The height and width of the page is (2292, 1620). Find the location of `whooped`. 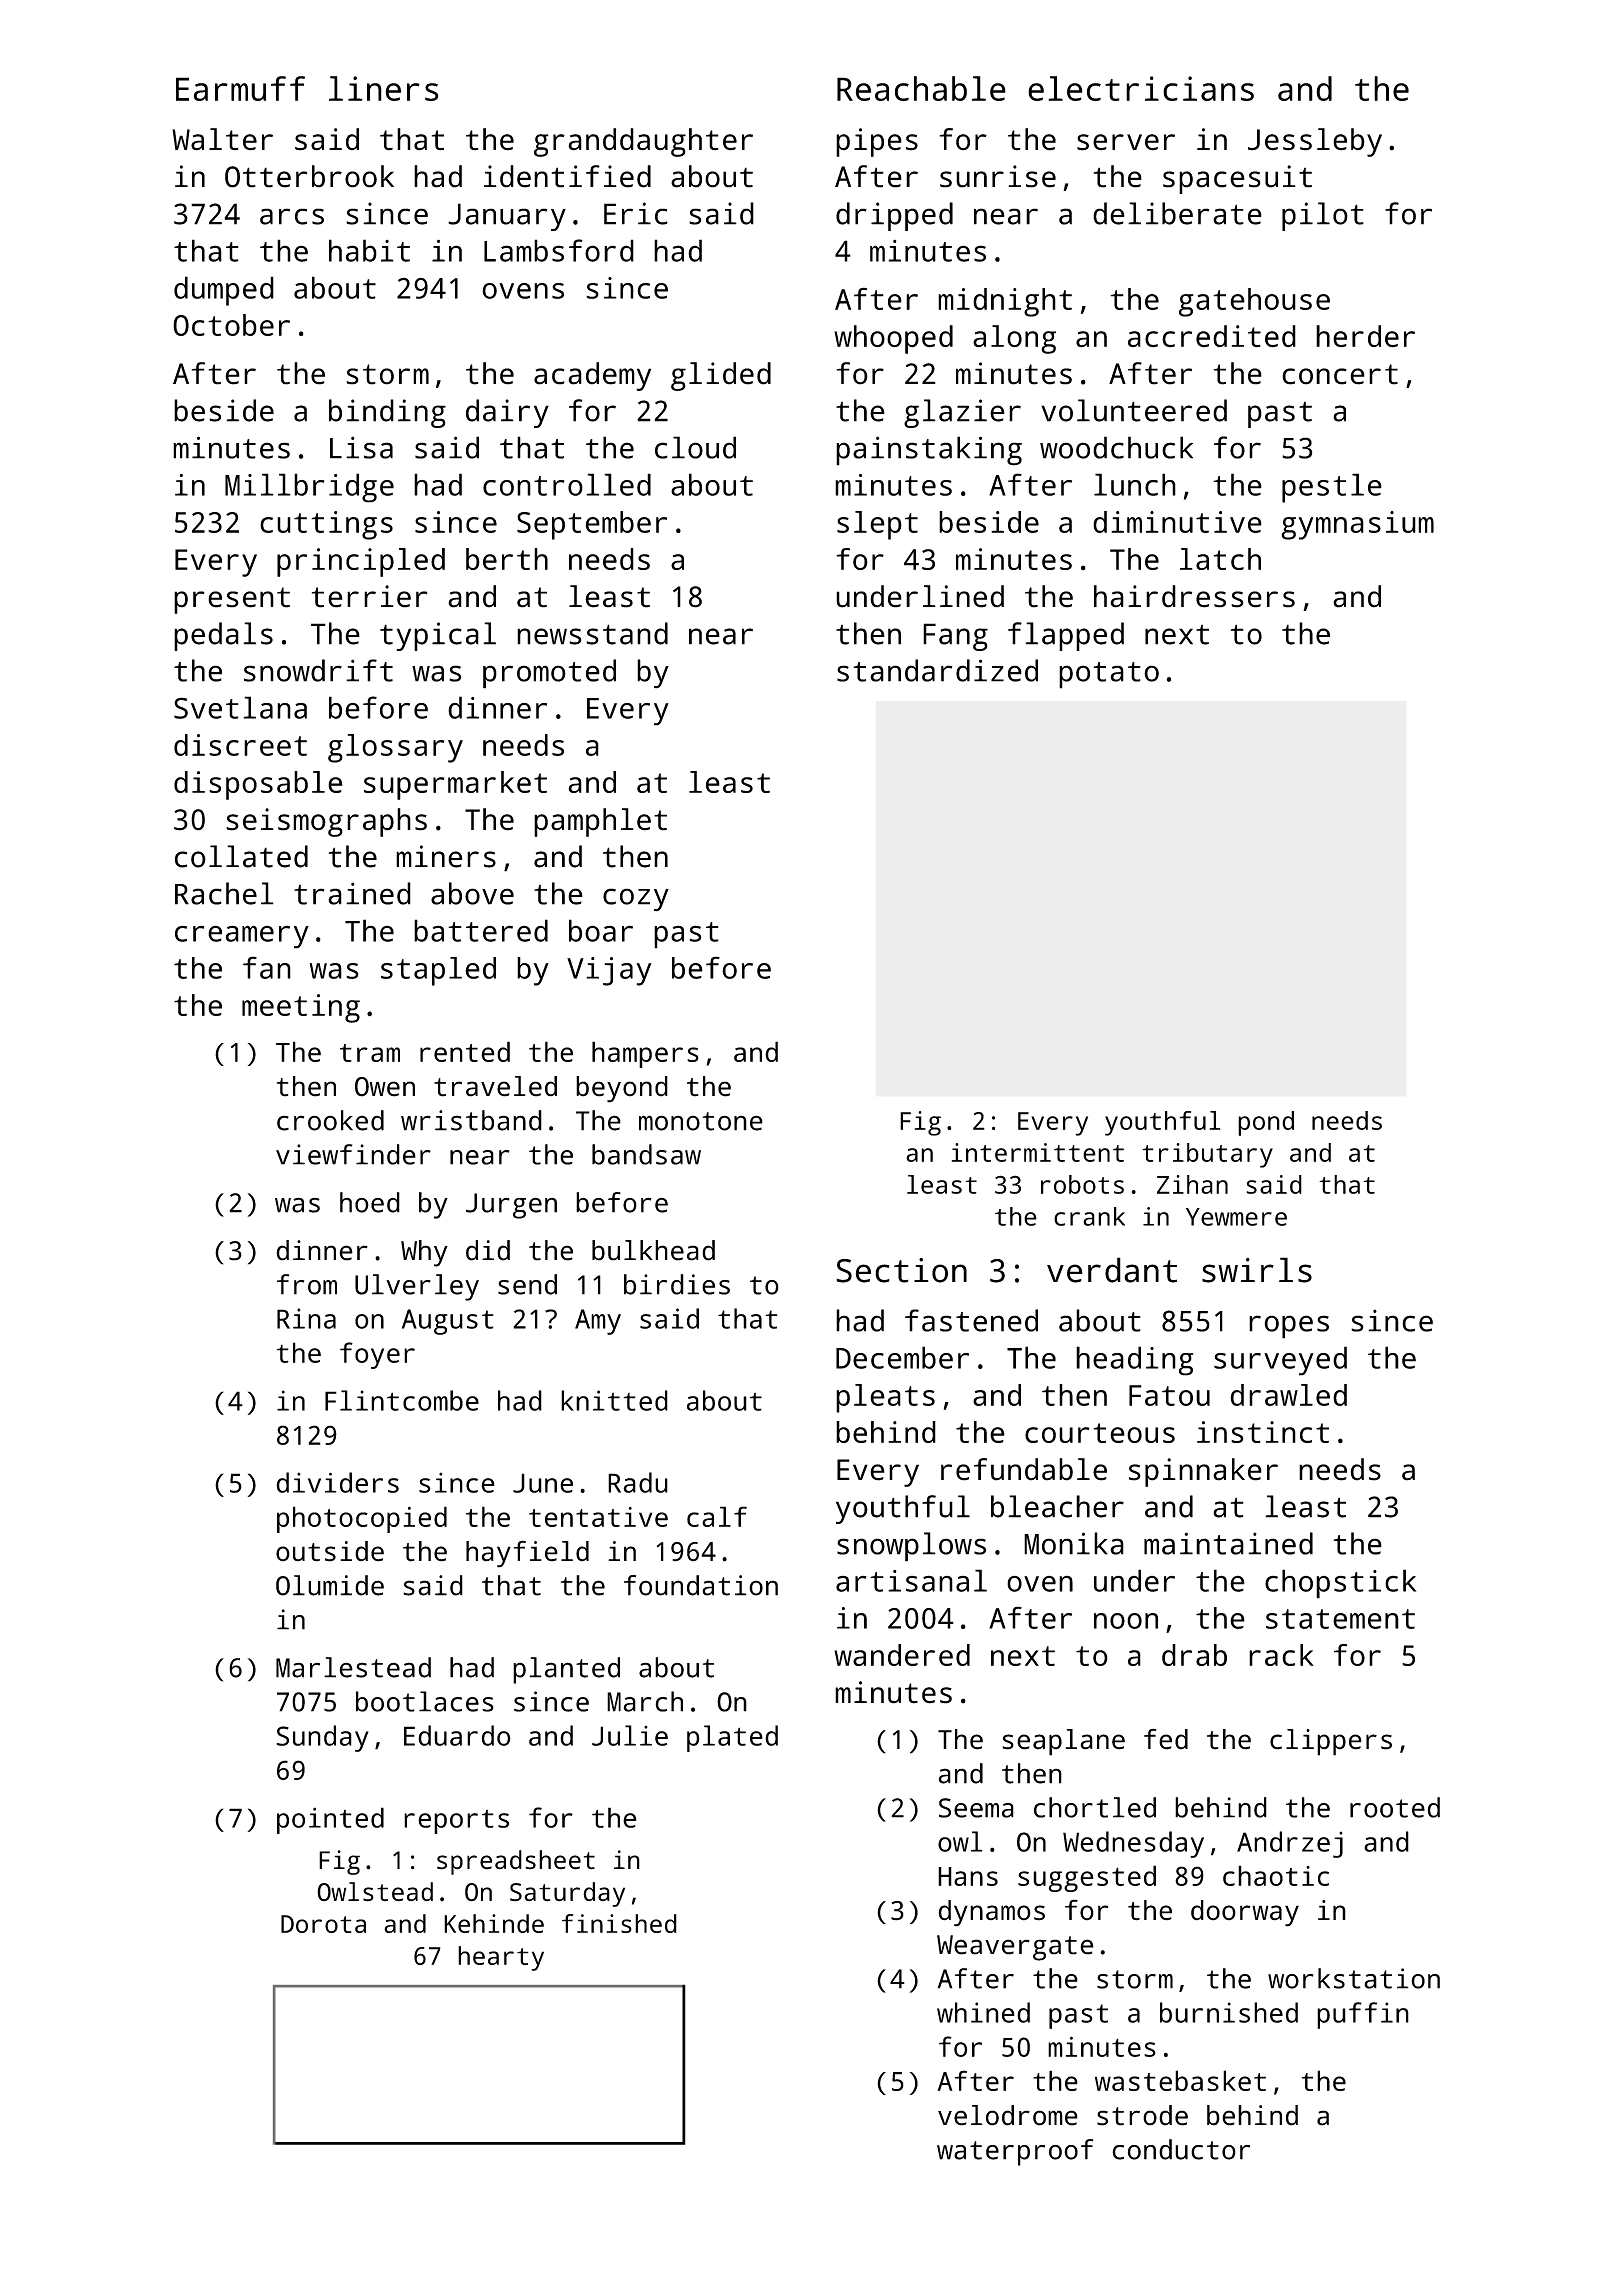

whooped is located at coordinates (893, 339).
